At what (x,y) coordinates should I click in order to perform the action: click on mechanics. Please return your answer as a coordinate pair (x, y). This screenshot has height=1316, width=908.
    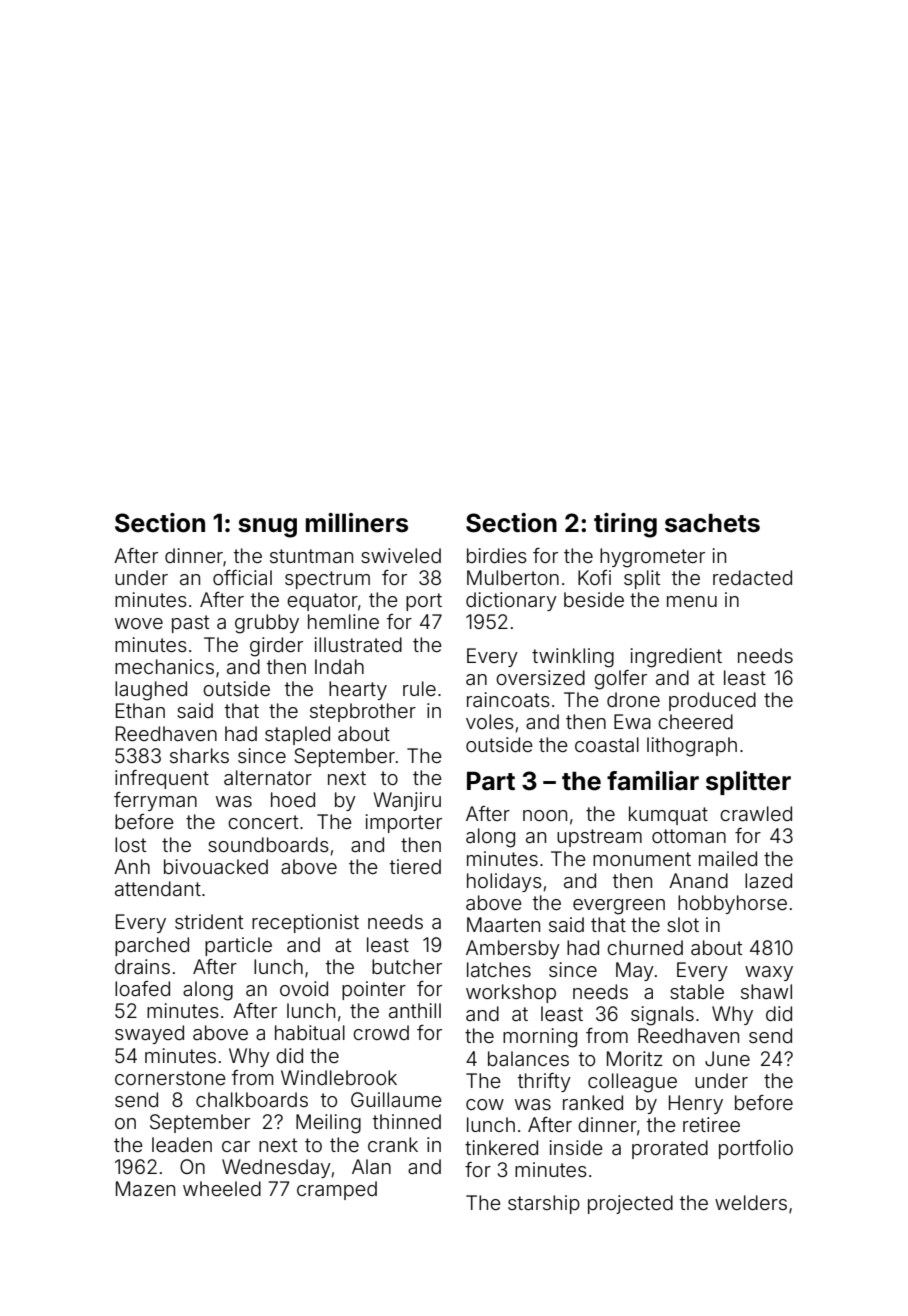
    Looking at the image, I should click on (164, 666).
